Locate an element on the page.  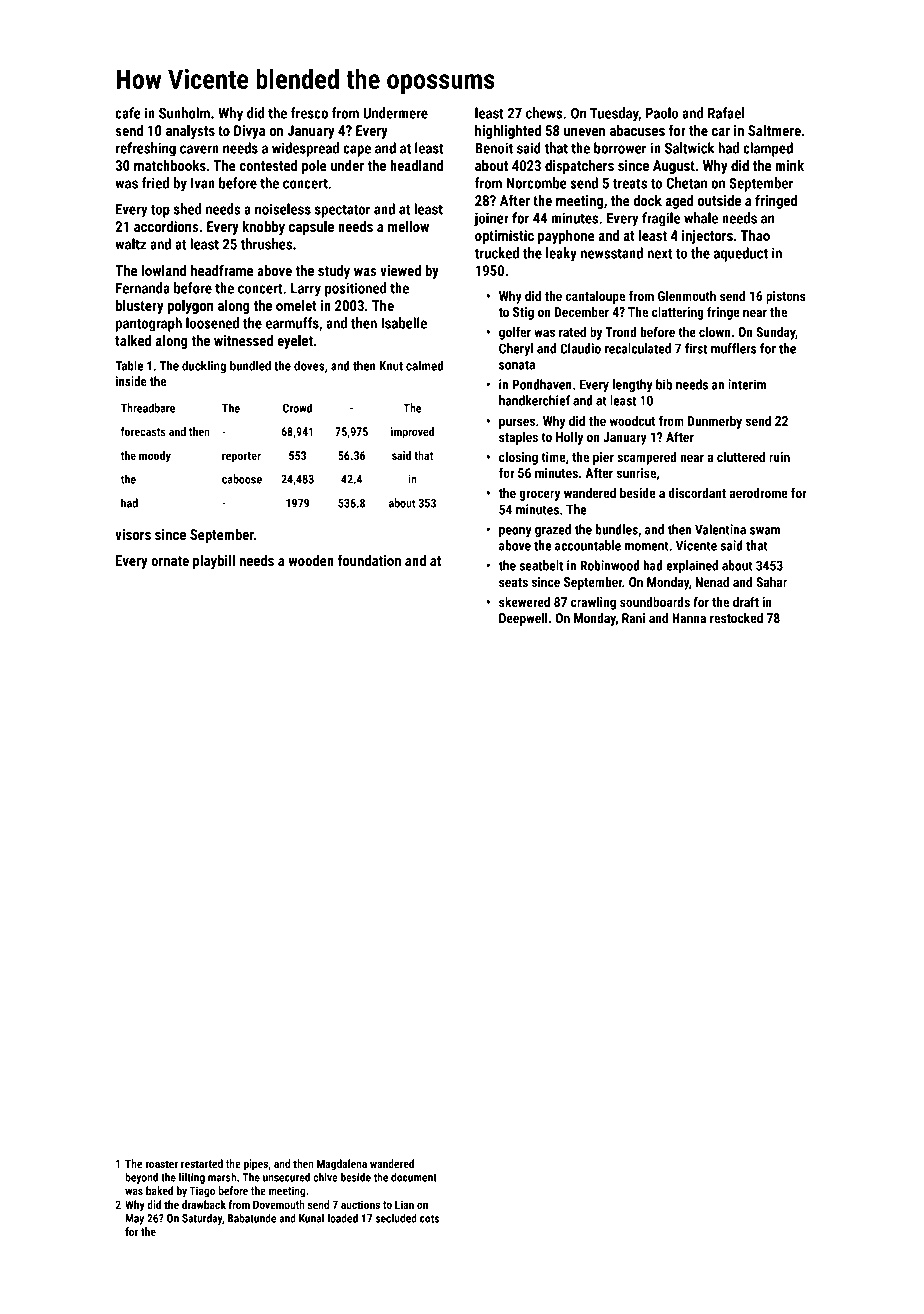
wooden is located at coordinates (311, 560).
